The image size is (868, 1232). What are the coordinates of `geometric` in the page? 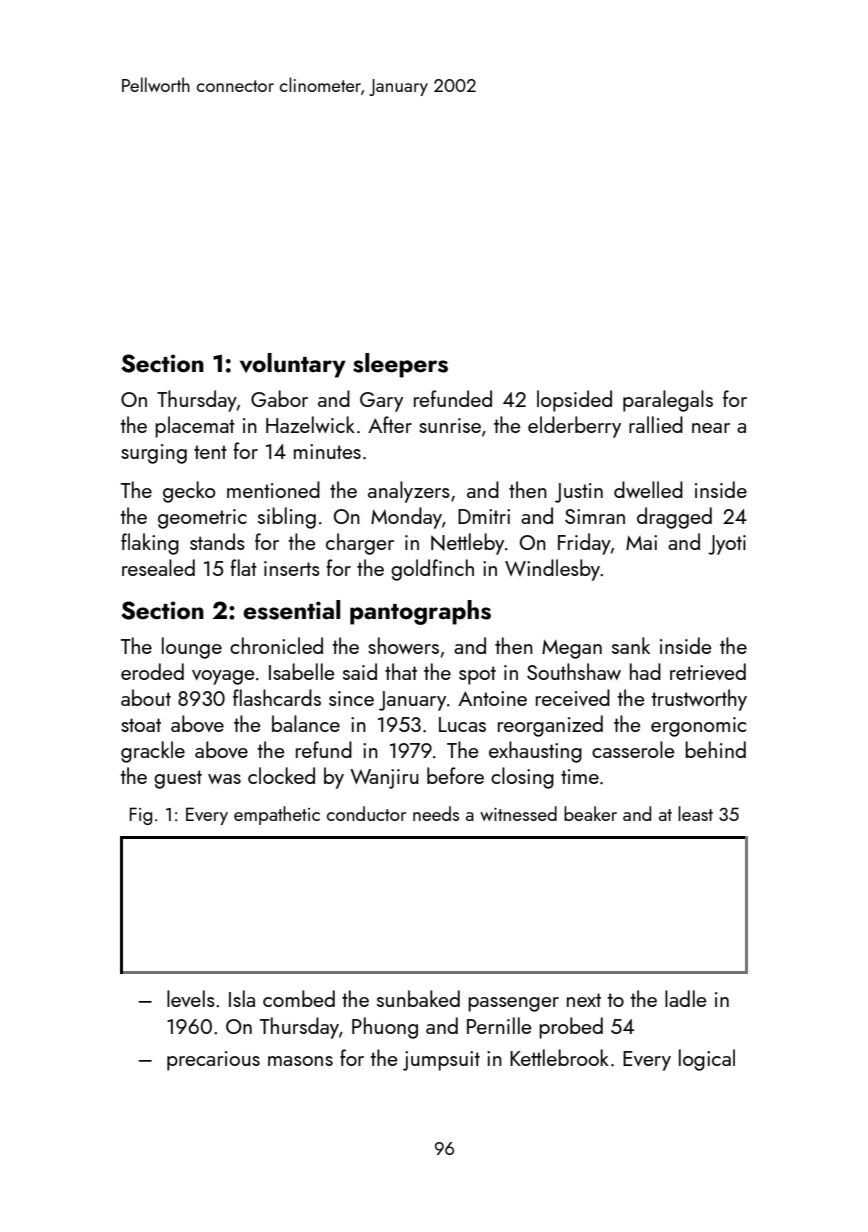 It's located at (202, 519).
